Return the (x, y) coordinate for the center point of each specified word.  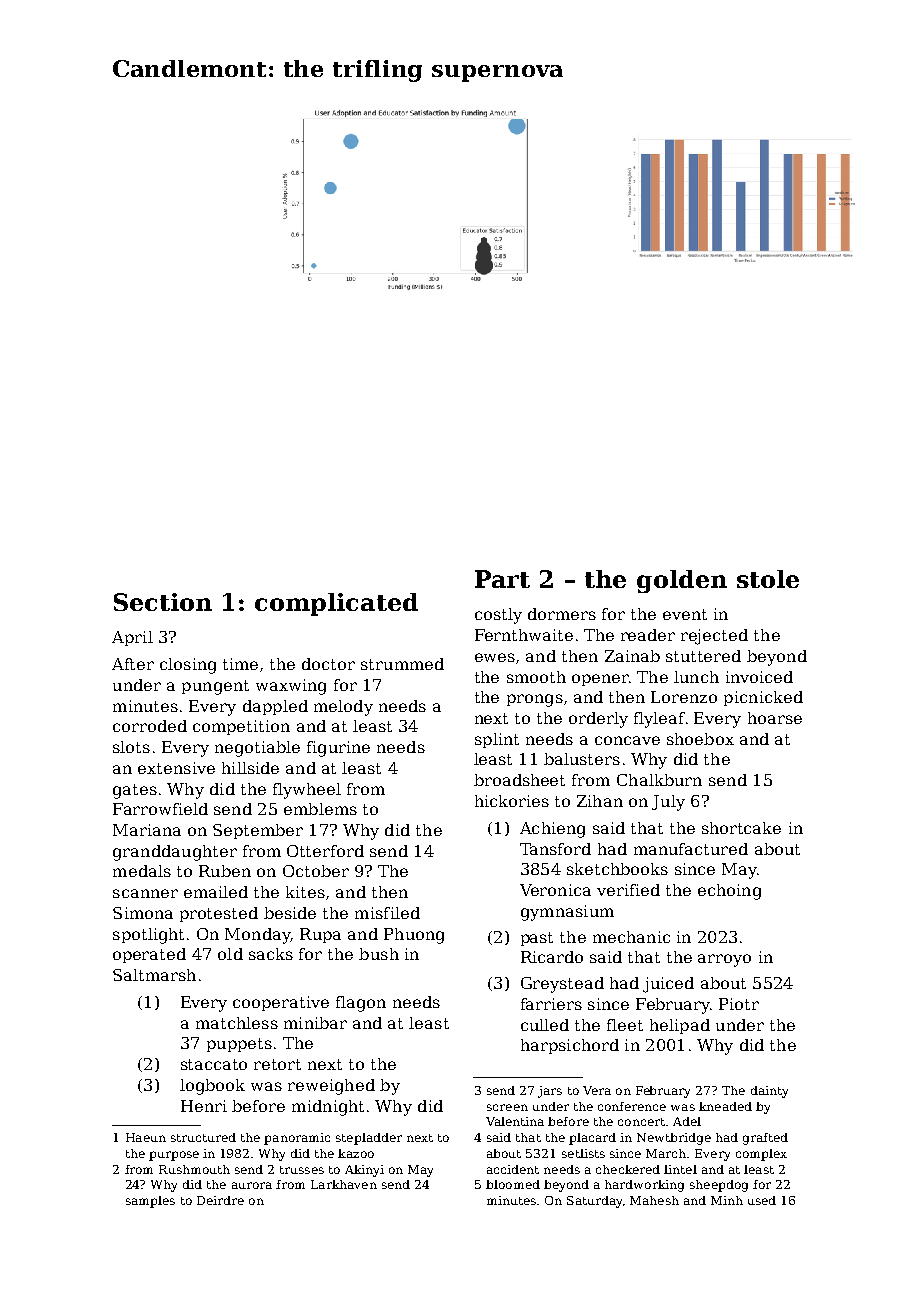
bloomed (513, 1184)
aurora (252, 1185)
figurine (338, 749)
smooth (536, 677)
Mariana (147, 830)
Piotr (739, 1004)
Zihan (600, 801)
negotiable (257, 749)
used (762, 1200)
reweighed (331, 1087)
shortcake (741, 828)
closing (188, 666)
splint (497, 740)
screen (507, 1107)
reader (648, 635)
